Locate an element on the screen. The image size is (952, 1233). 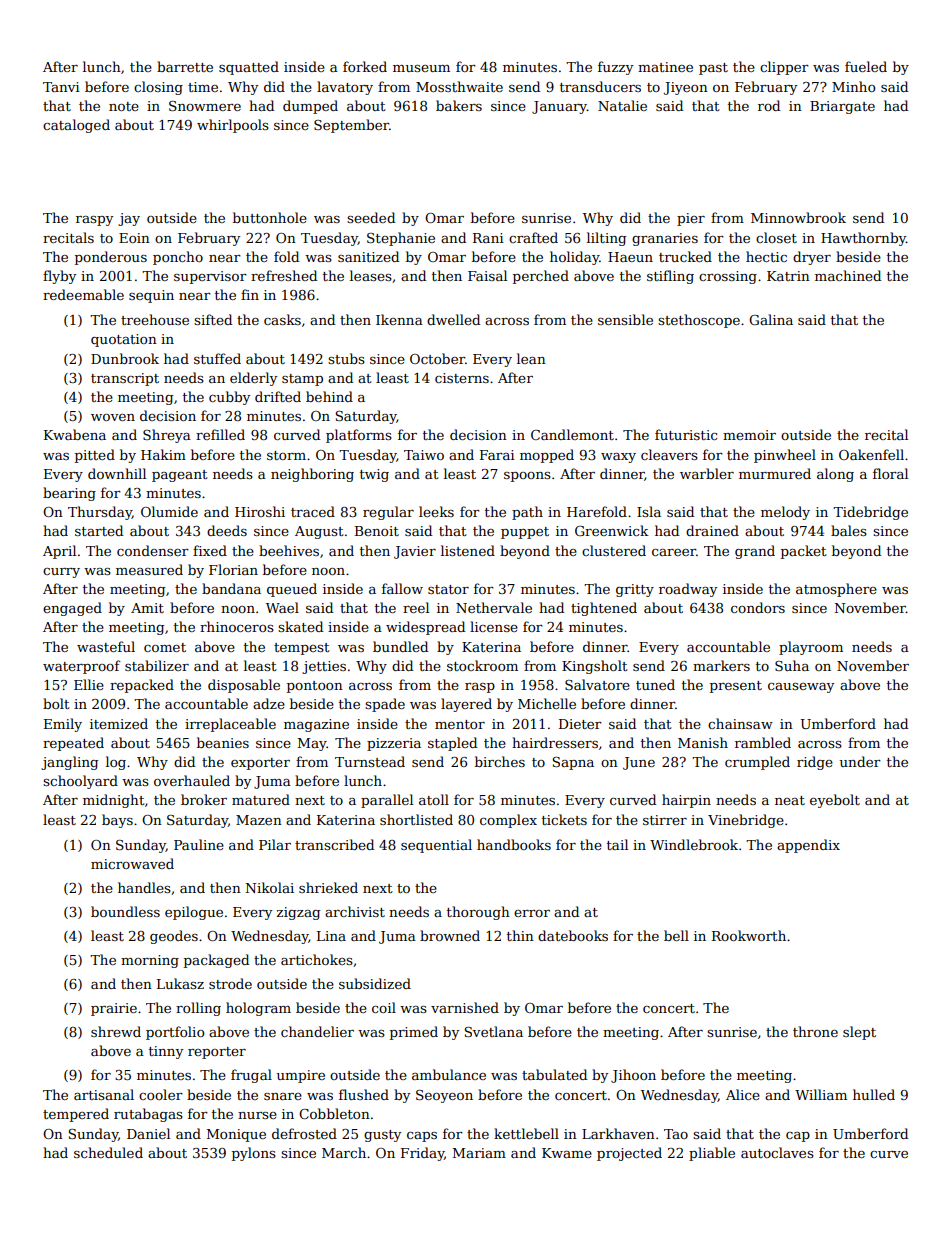
machined is located at coordinates (848, 275).
